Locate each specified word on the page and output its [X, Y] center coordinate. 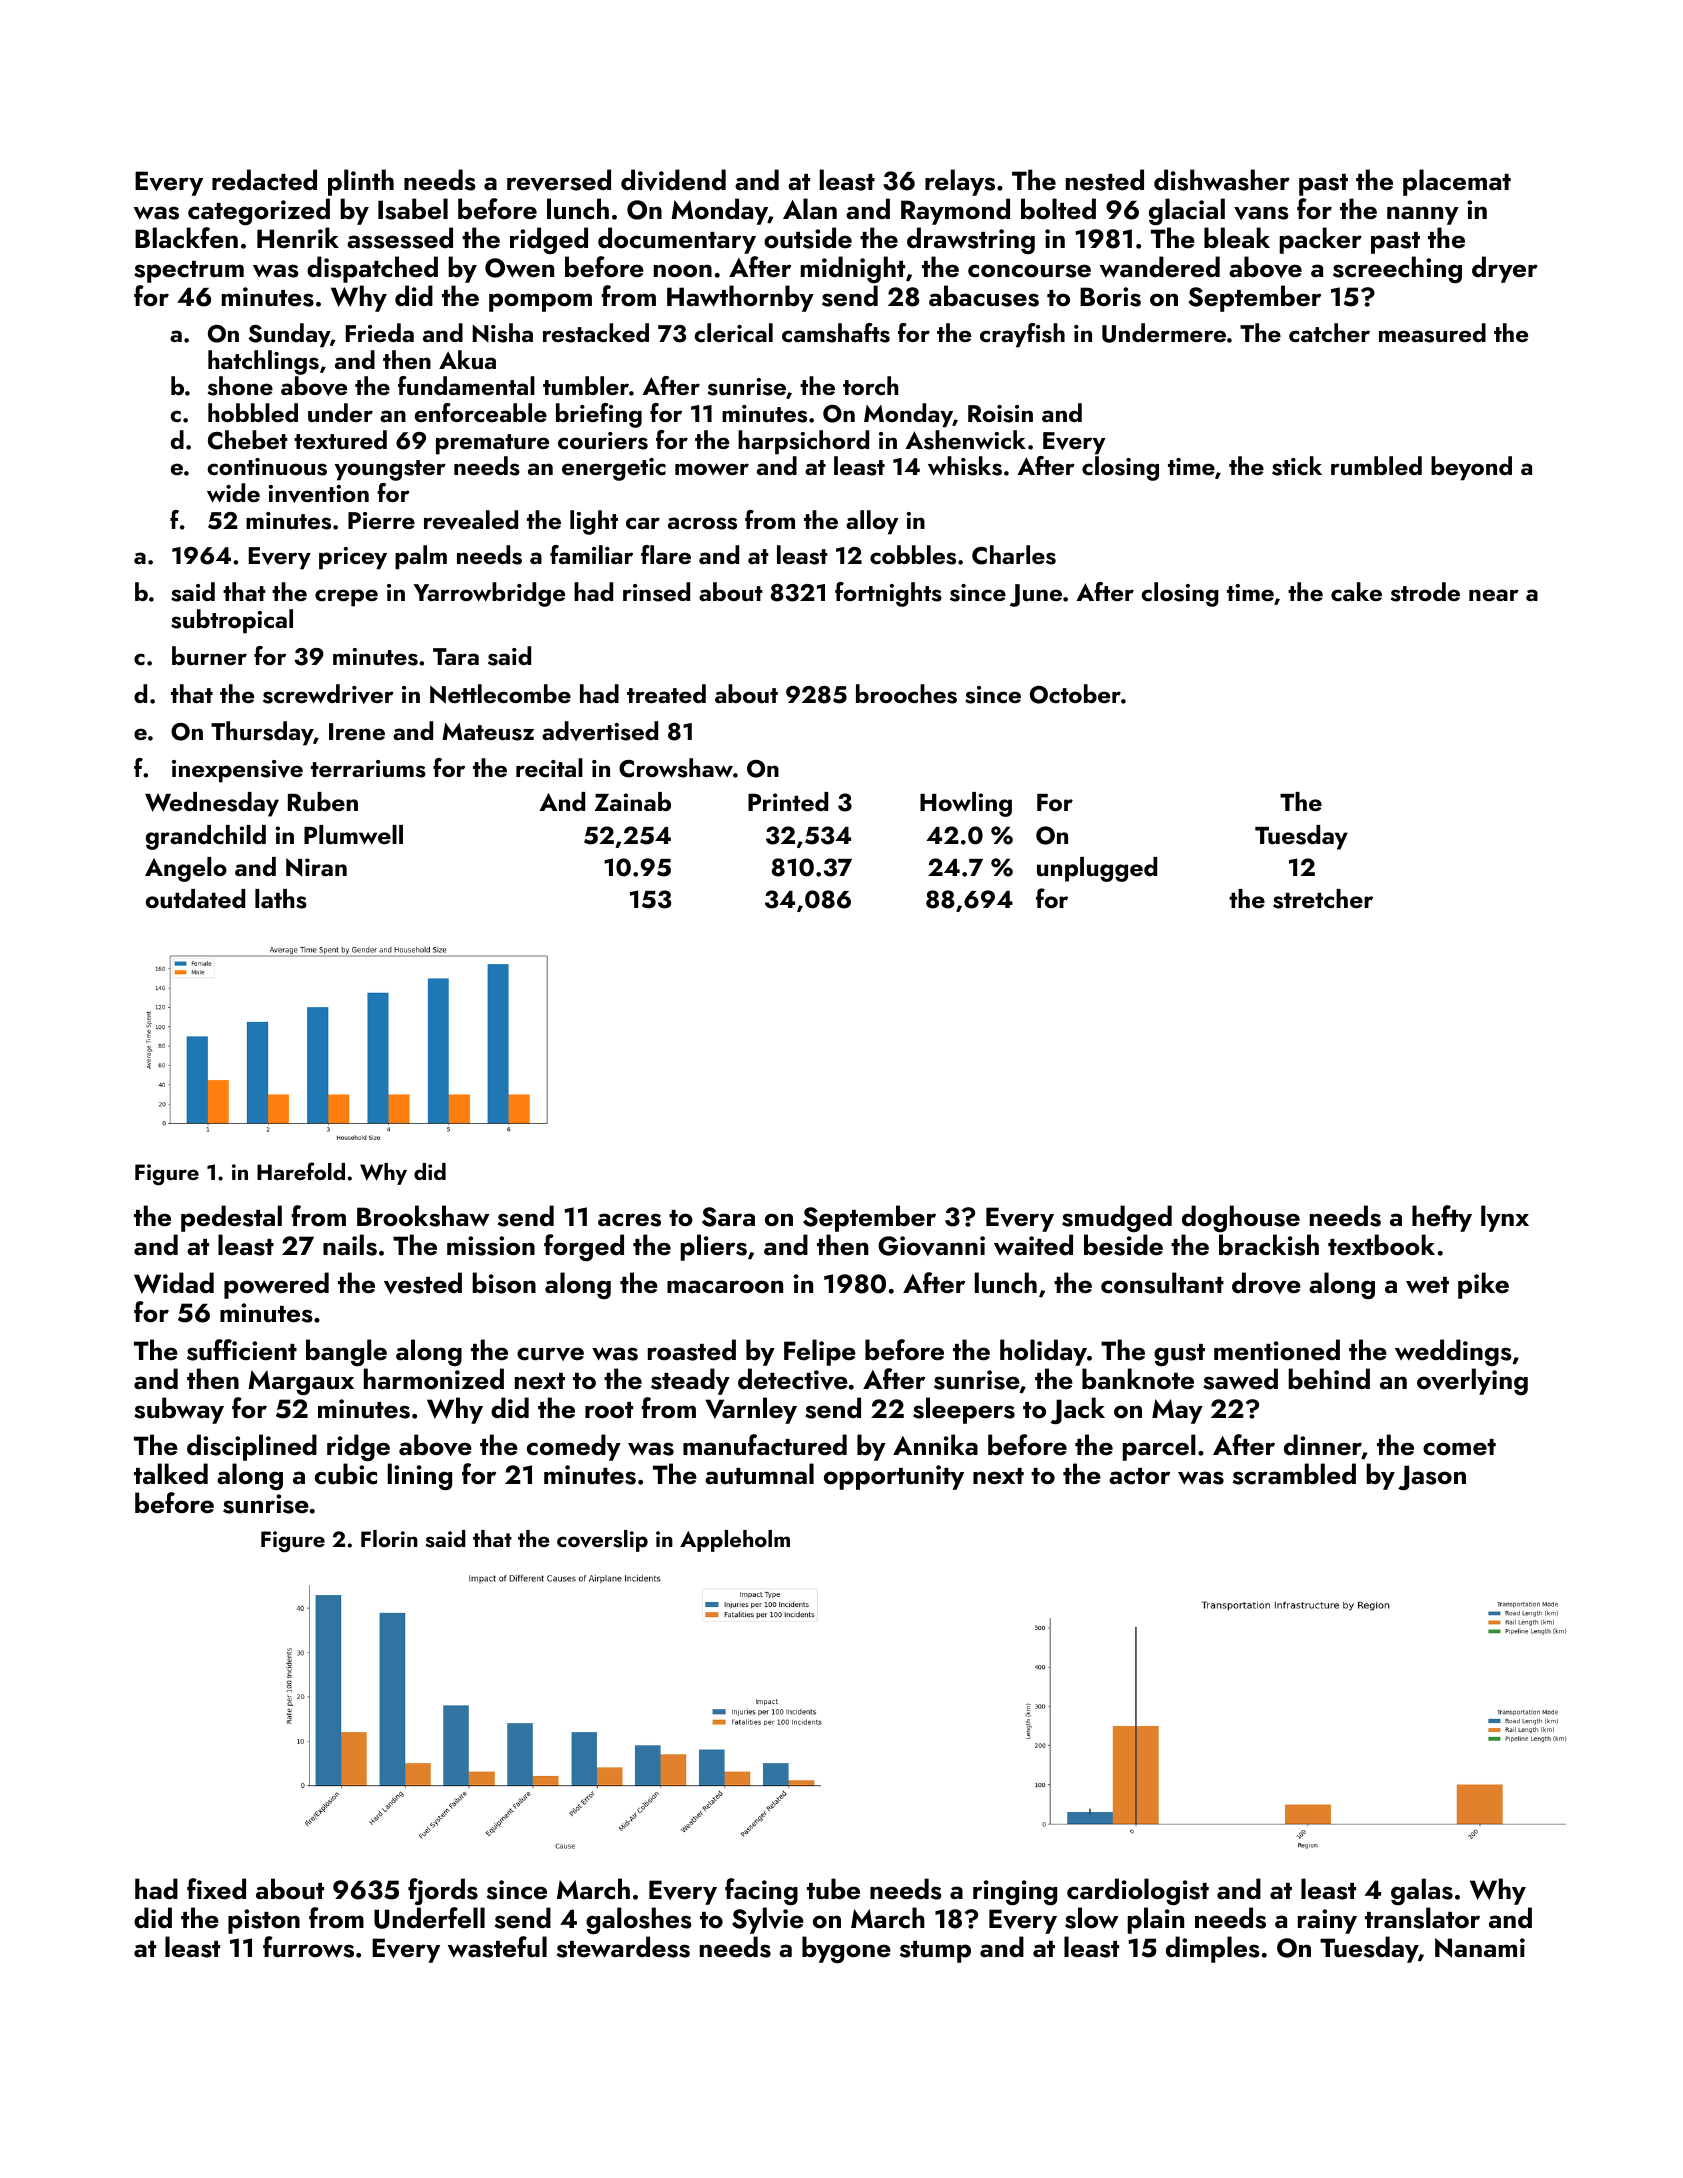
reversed [559, 180]
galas [1422, 1891]
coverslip [602, 1541]
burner [209, 655]
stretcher [1323, 899]
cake [1356, 591]
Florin [389, 1538]
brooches [906, 694]
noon [683, 271]
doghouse [1241, 1218]
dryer [1505, 269]
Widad [174, 1283]
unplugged [1097, 869]
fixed [216, 1889]
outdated [195, 899]
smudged [1117, 1218]
